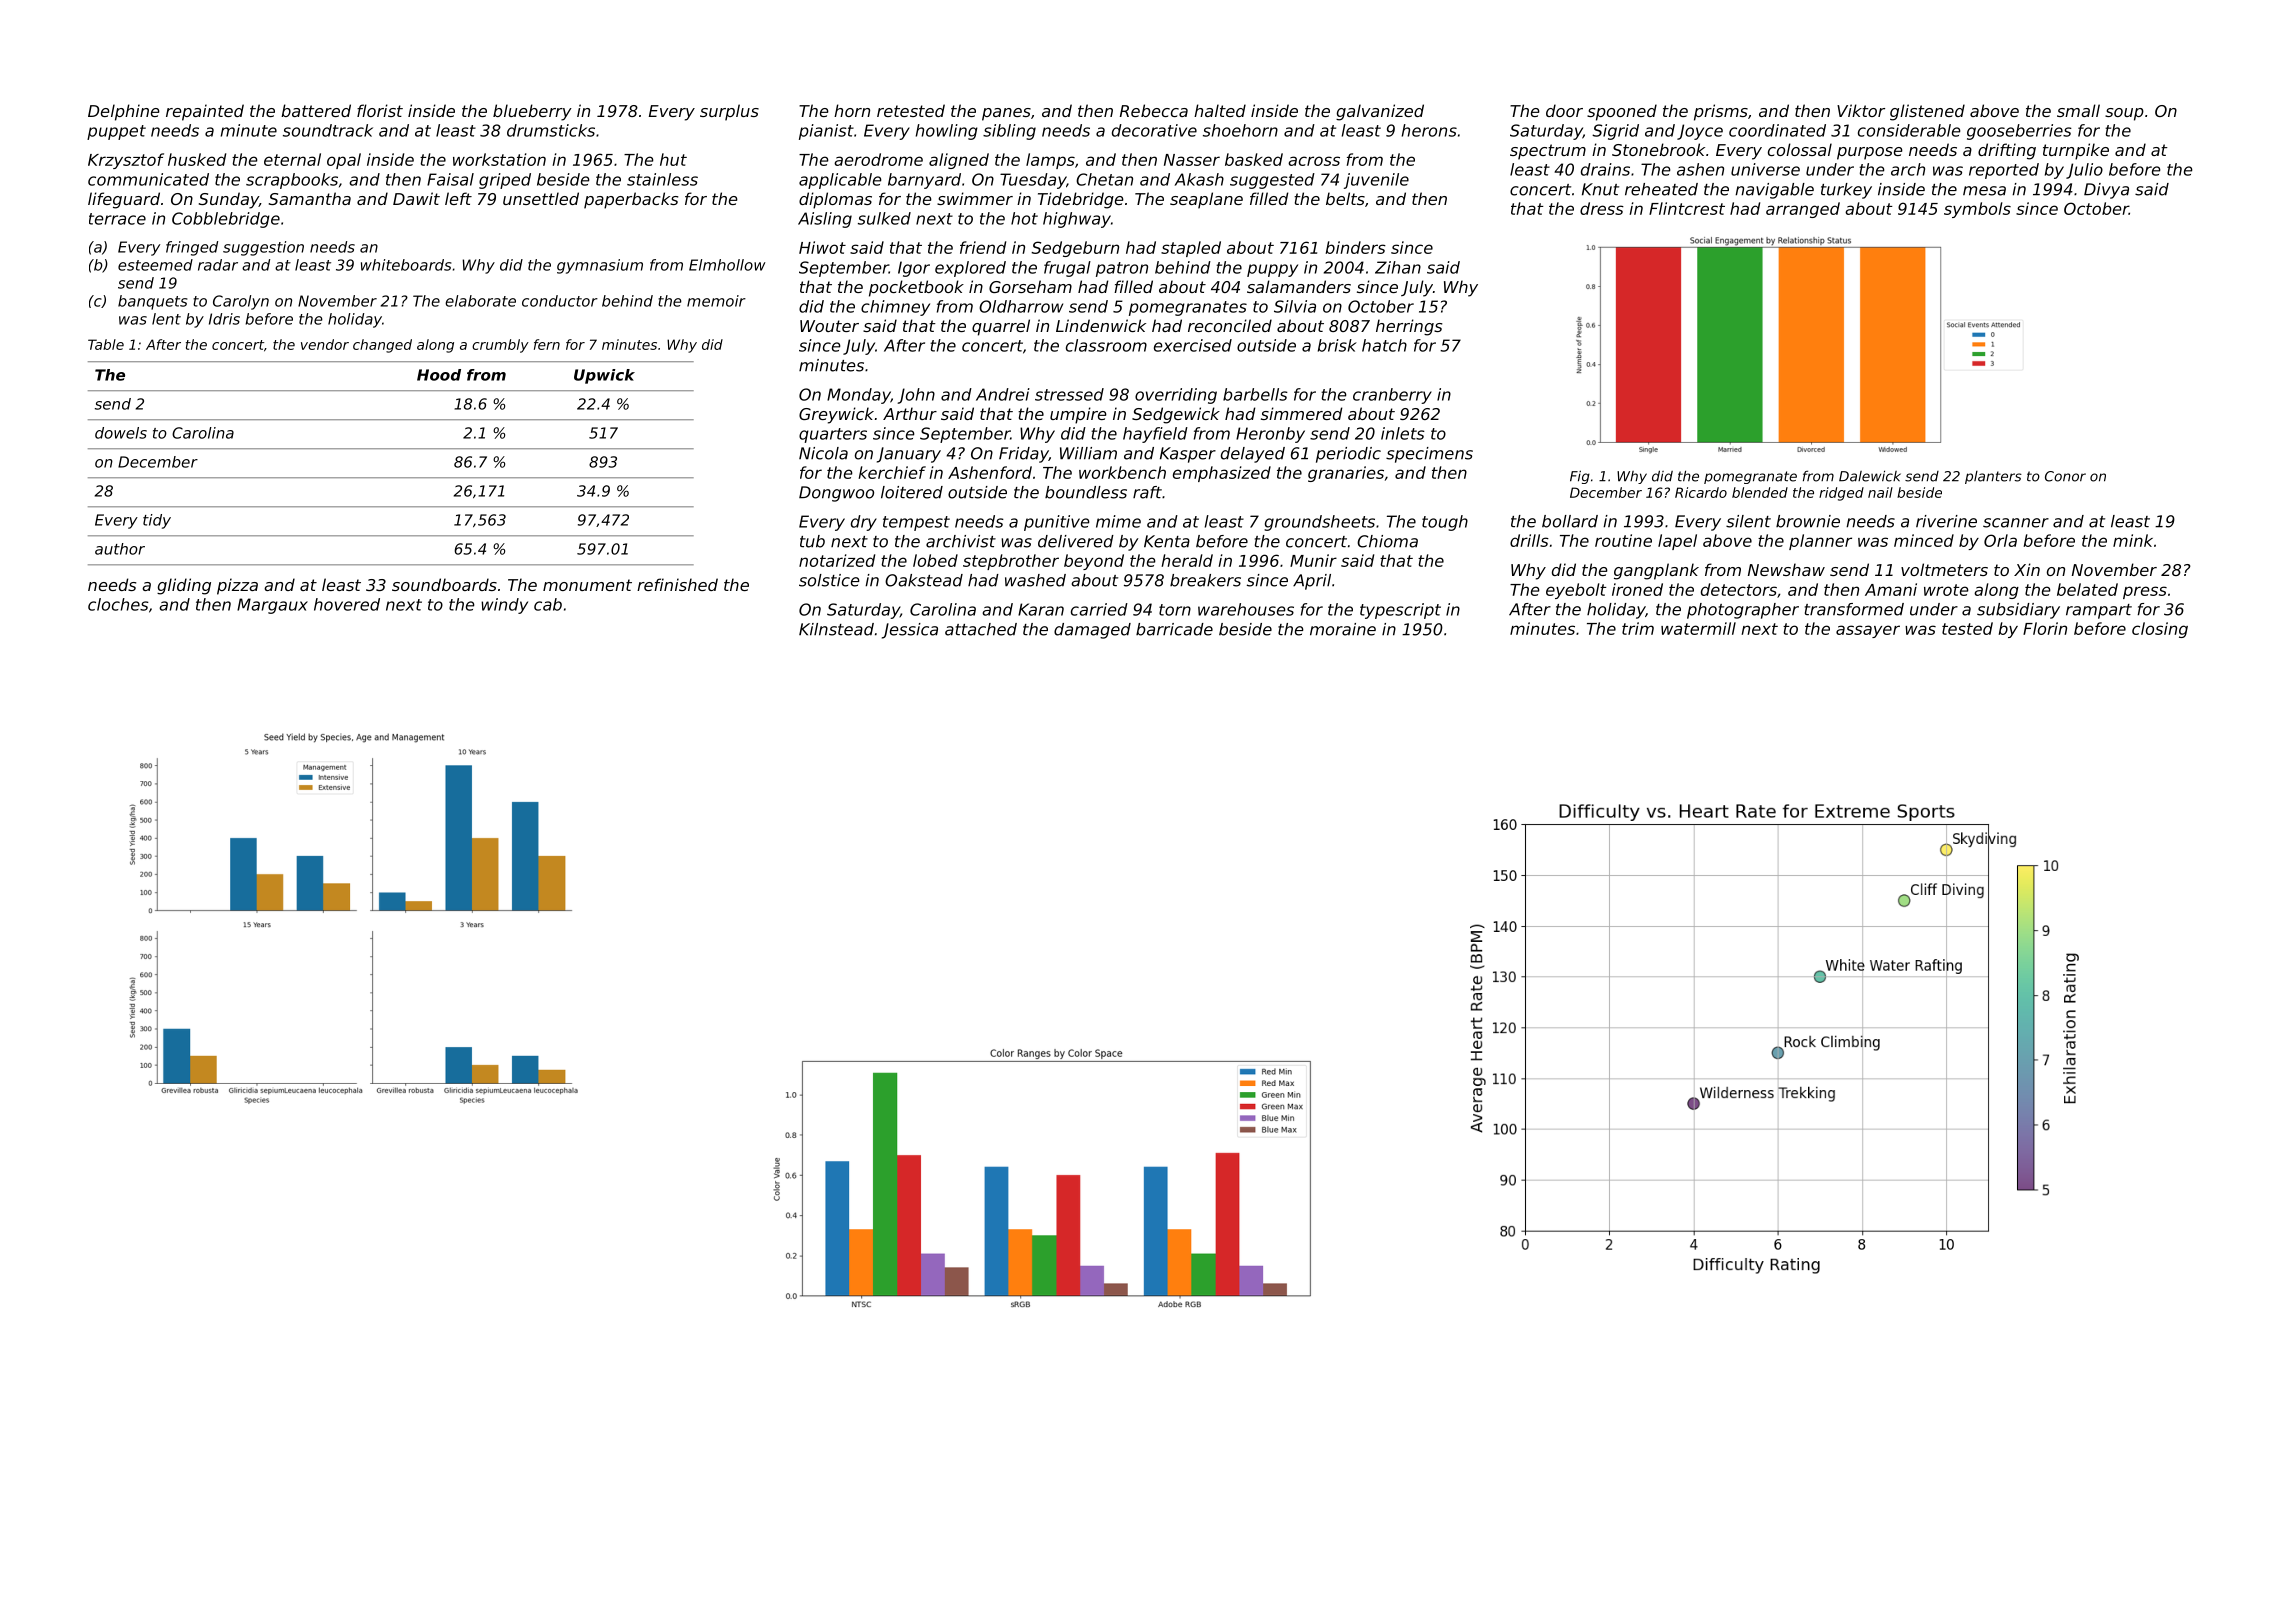  I want to click on howling, so click(947, 132).
